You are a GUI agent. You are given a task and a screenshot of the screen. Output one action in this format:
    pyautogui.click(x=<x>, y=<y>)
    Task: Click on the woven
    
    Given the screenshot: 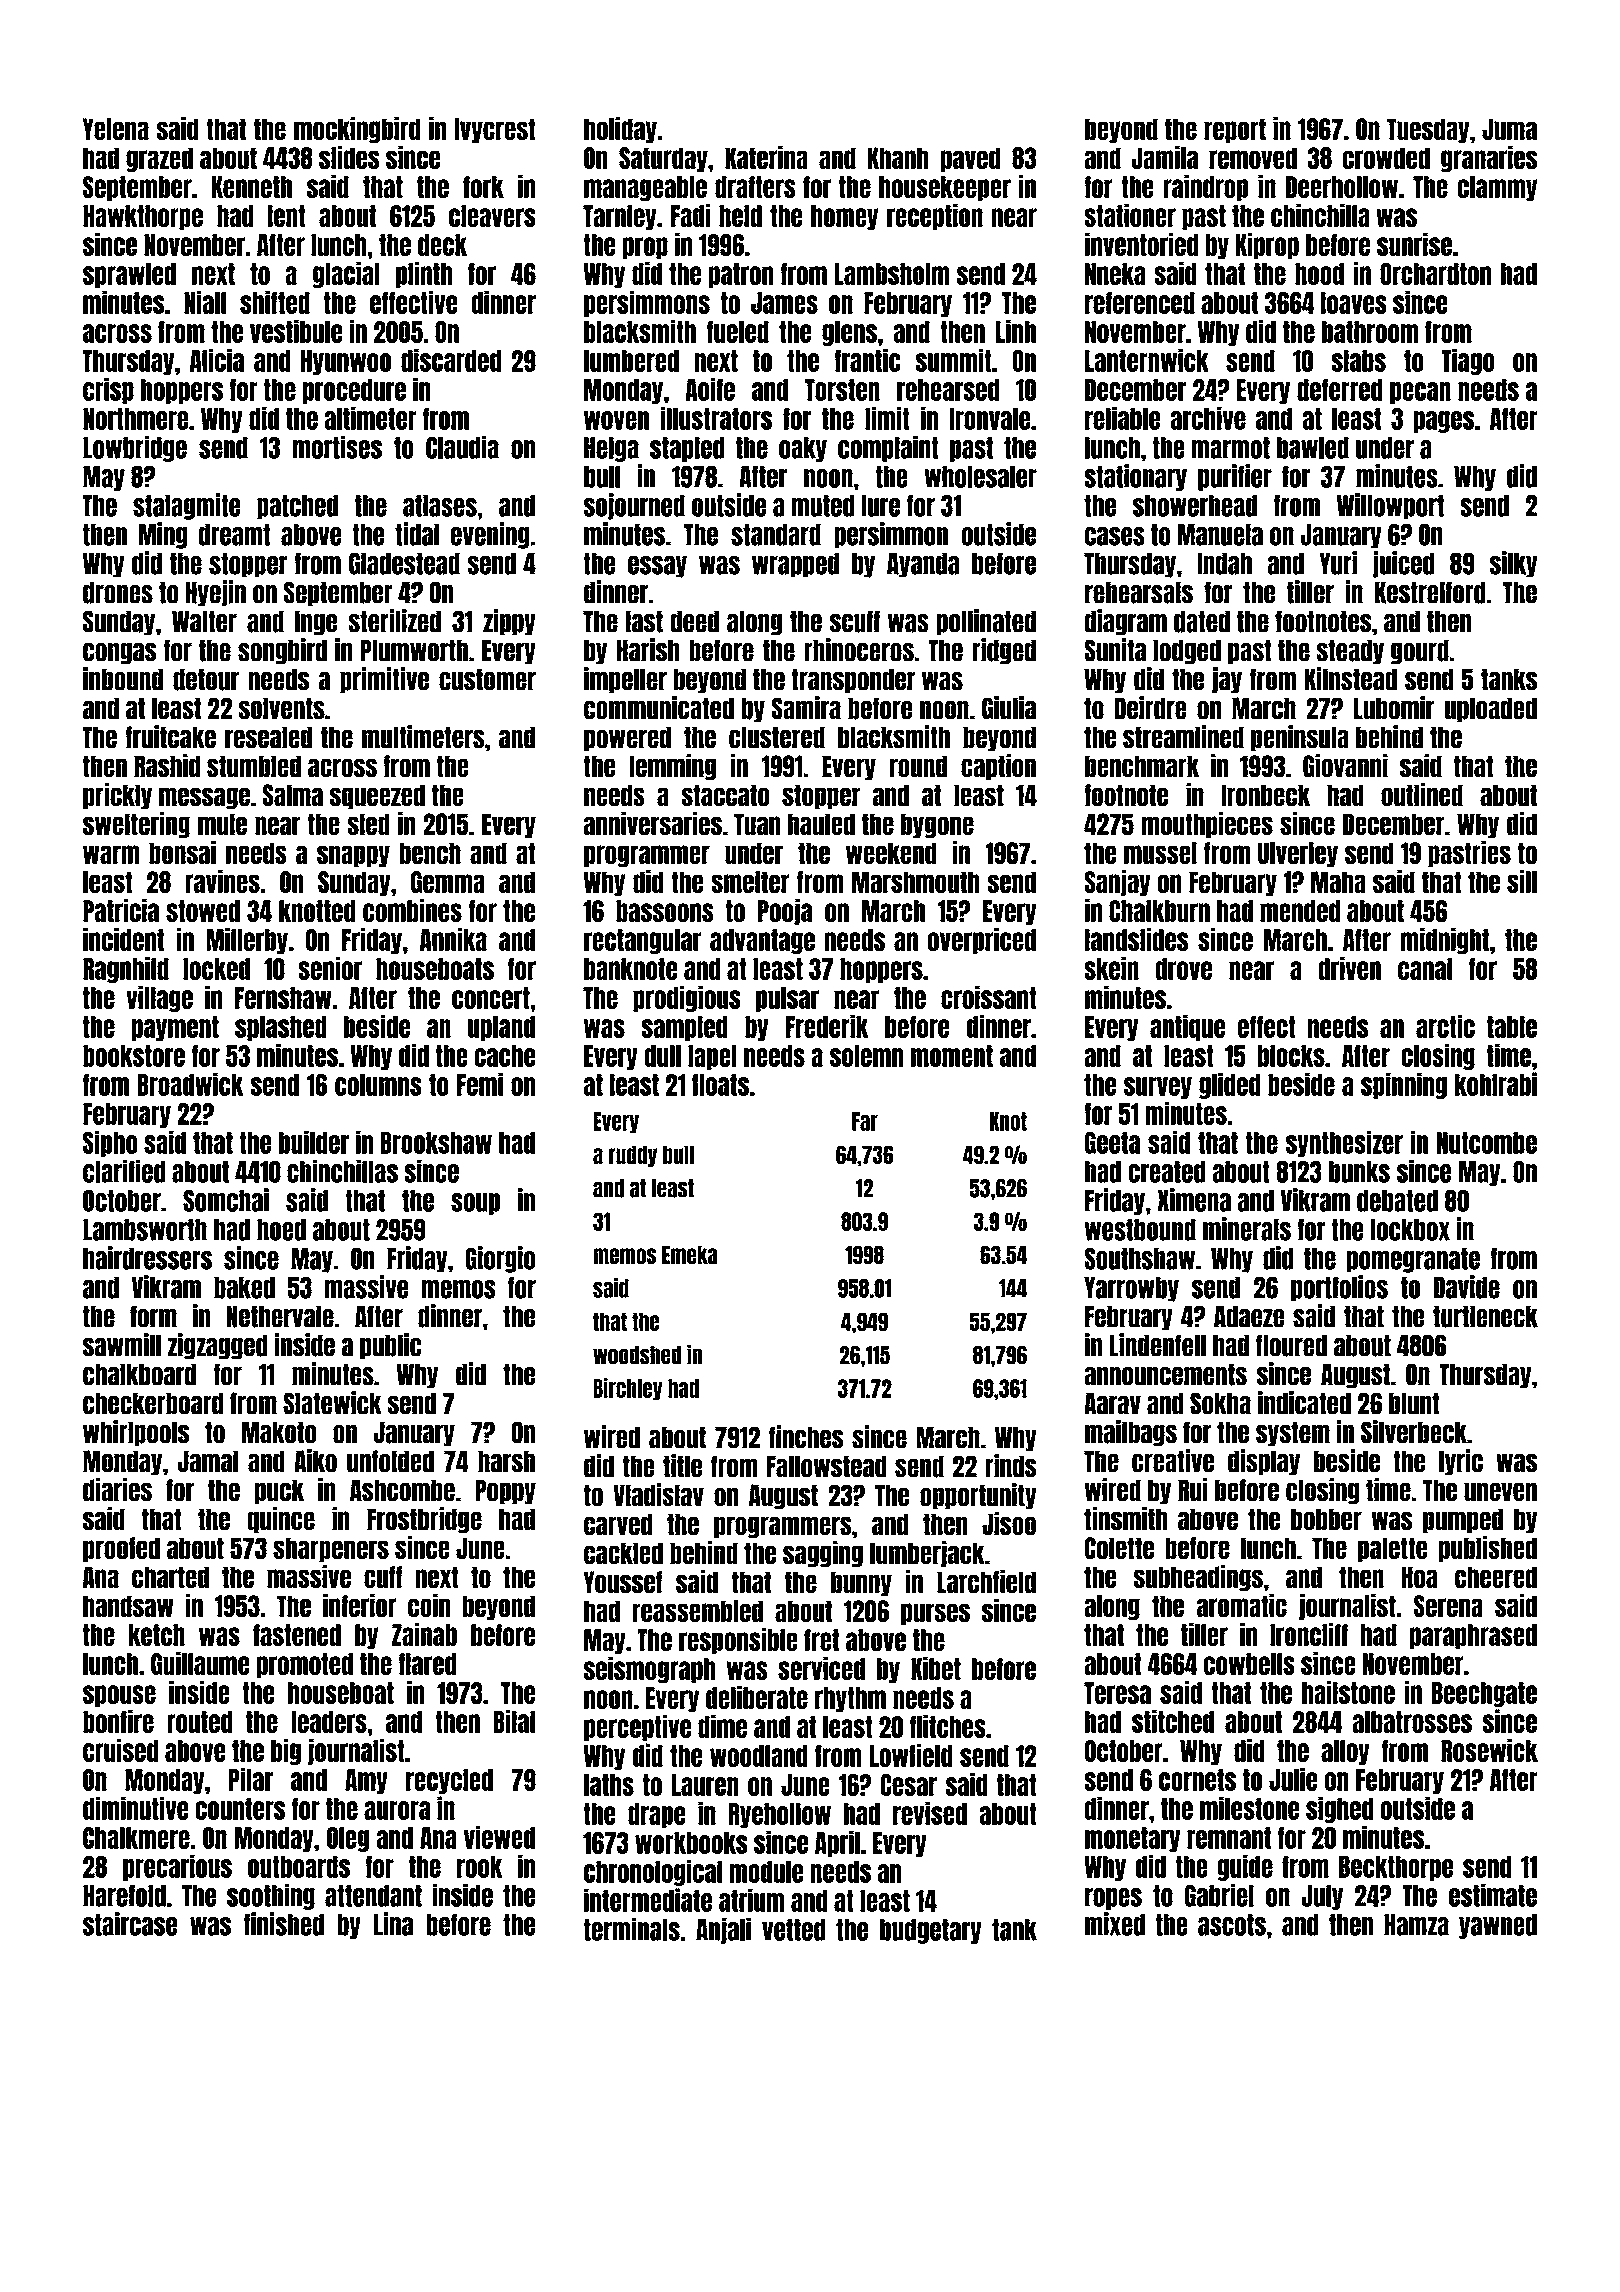 What is the action you would take?
    pyautogui.click(x=616, y=420)
